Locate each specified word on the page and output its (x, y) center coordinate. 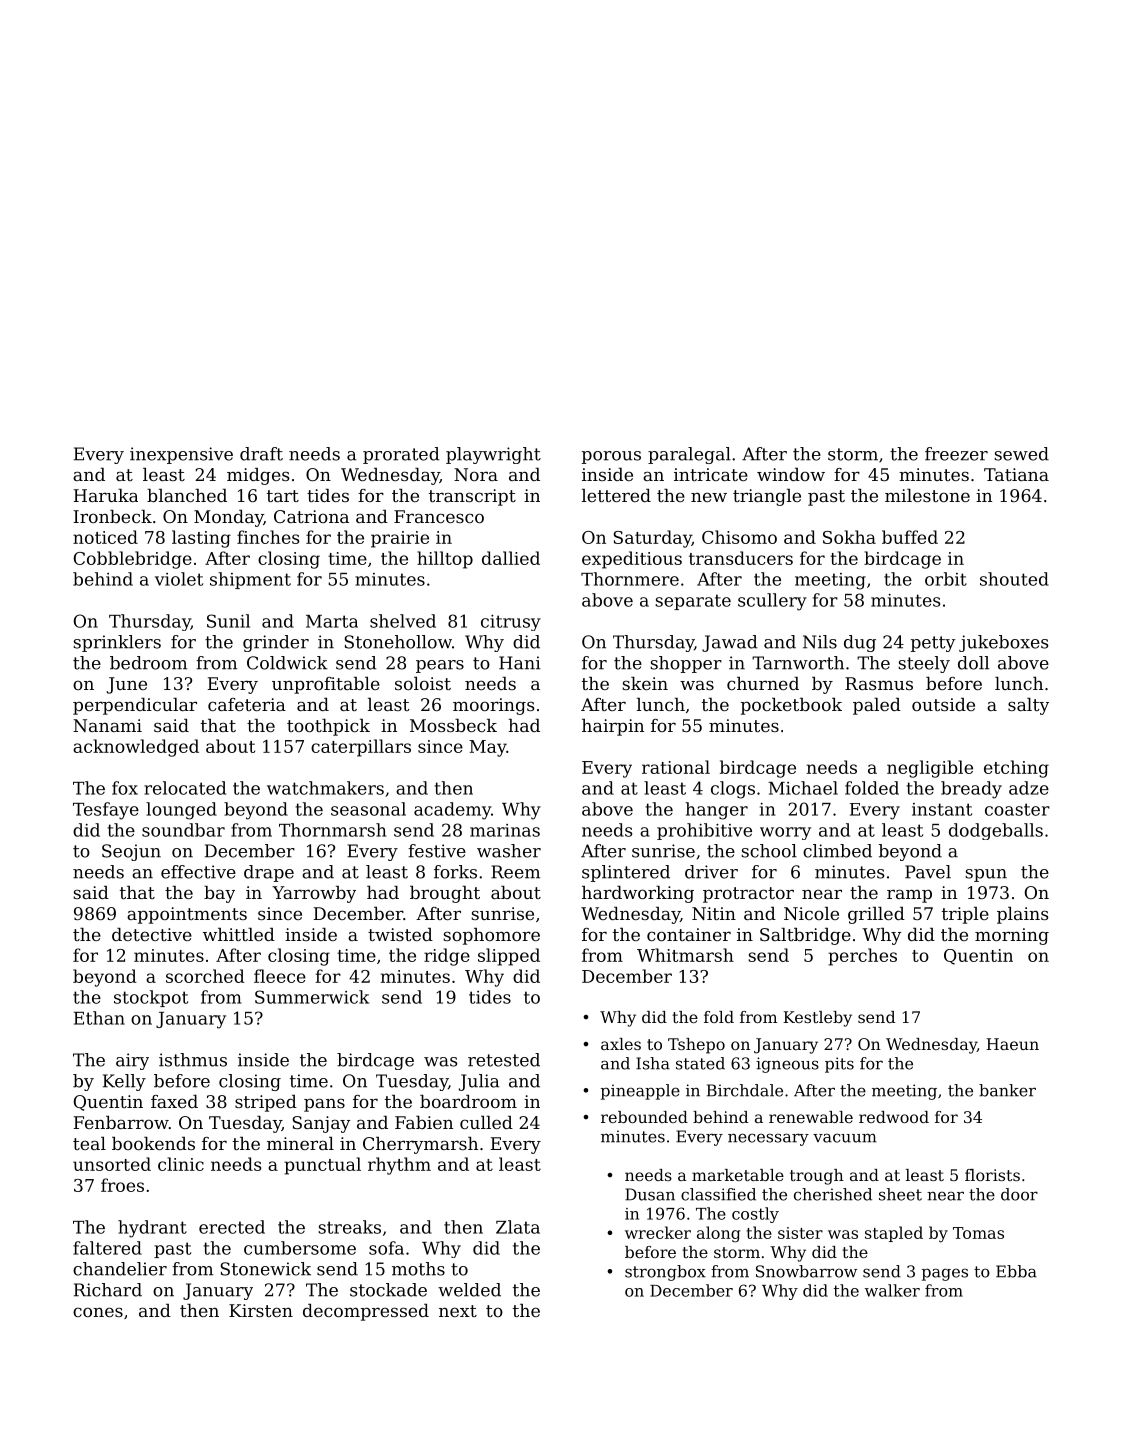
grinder (276, 643)
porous (611, 457)
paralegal (689, 455)
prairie (400, 539)
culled (486, 1122)
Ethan (99, 1018)
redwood (894, 1117)
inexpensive (181, 455)
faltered (107, 1248)
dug (860, 643)
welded (469, 1290)
